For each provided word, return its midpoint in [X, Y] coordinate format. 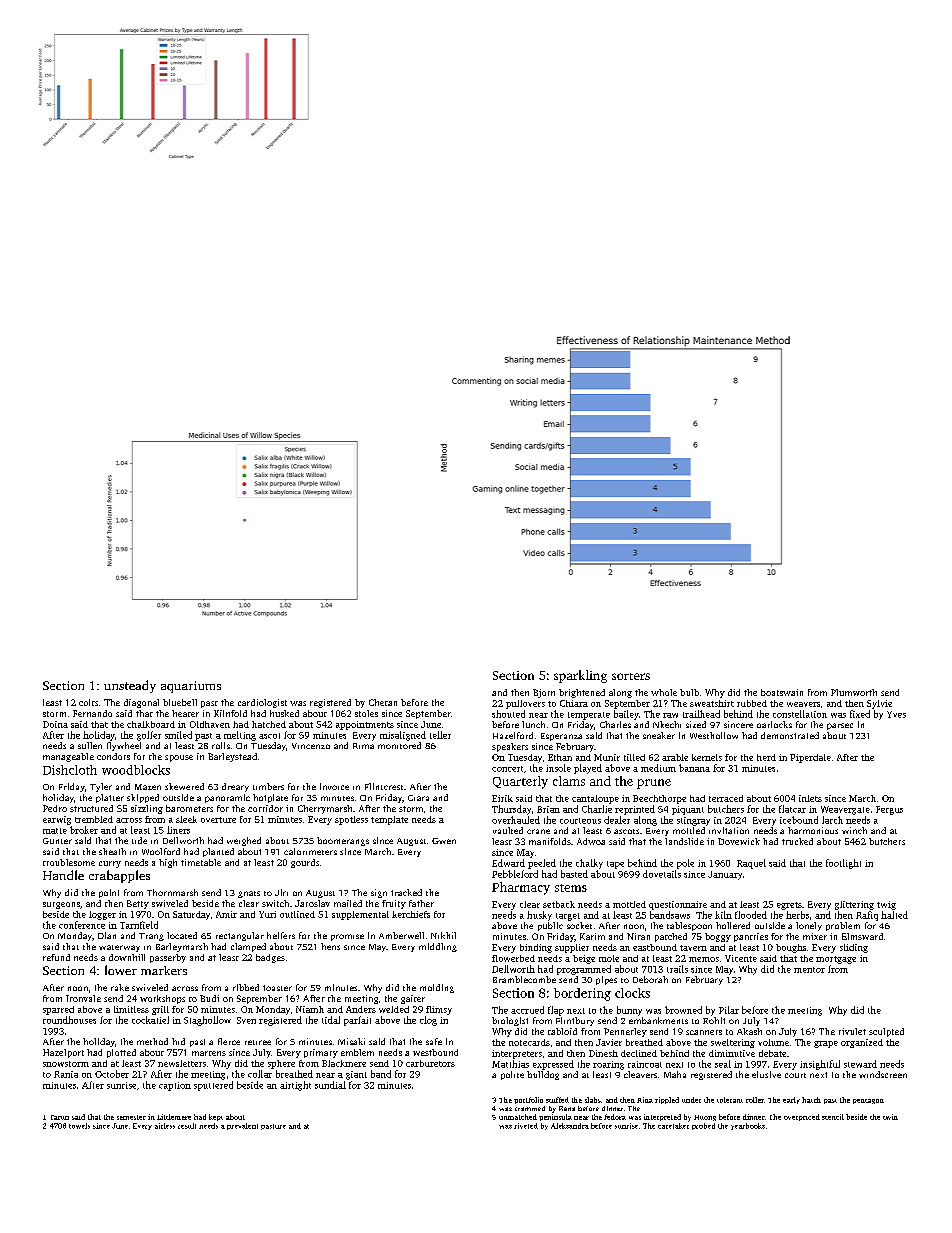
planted [218, 852]
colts [88, 702]
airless [165, 1126]
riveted [526, 1126]
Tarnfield [139, 925]
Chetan [383, 702]
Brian [548, 809]
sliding [854, 948]
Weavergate [845, 810]
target [568, 917]
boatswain [782, 692]
